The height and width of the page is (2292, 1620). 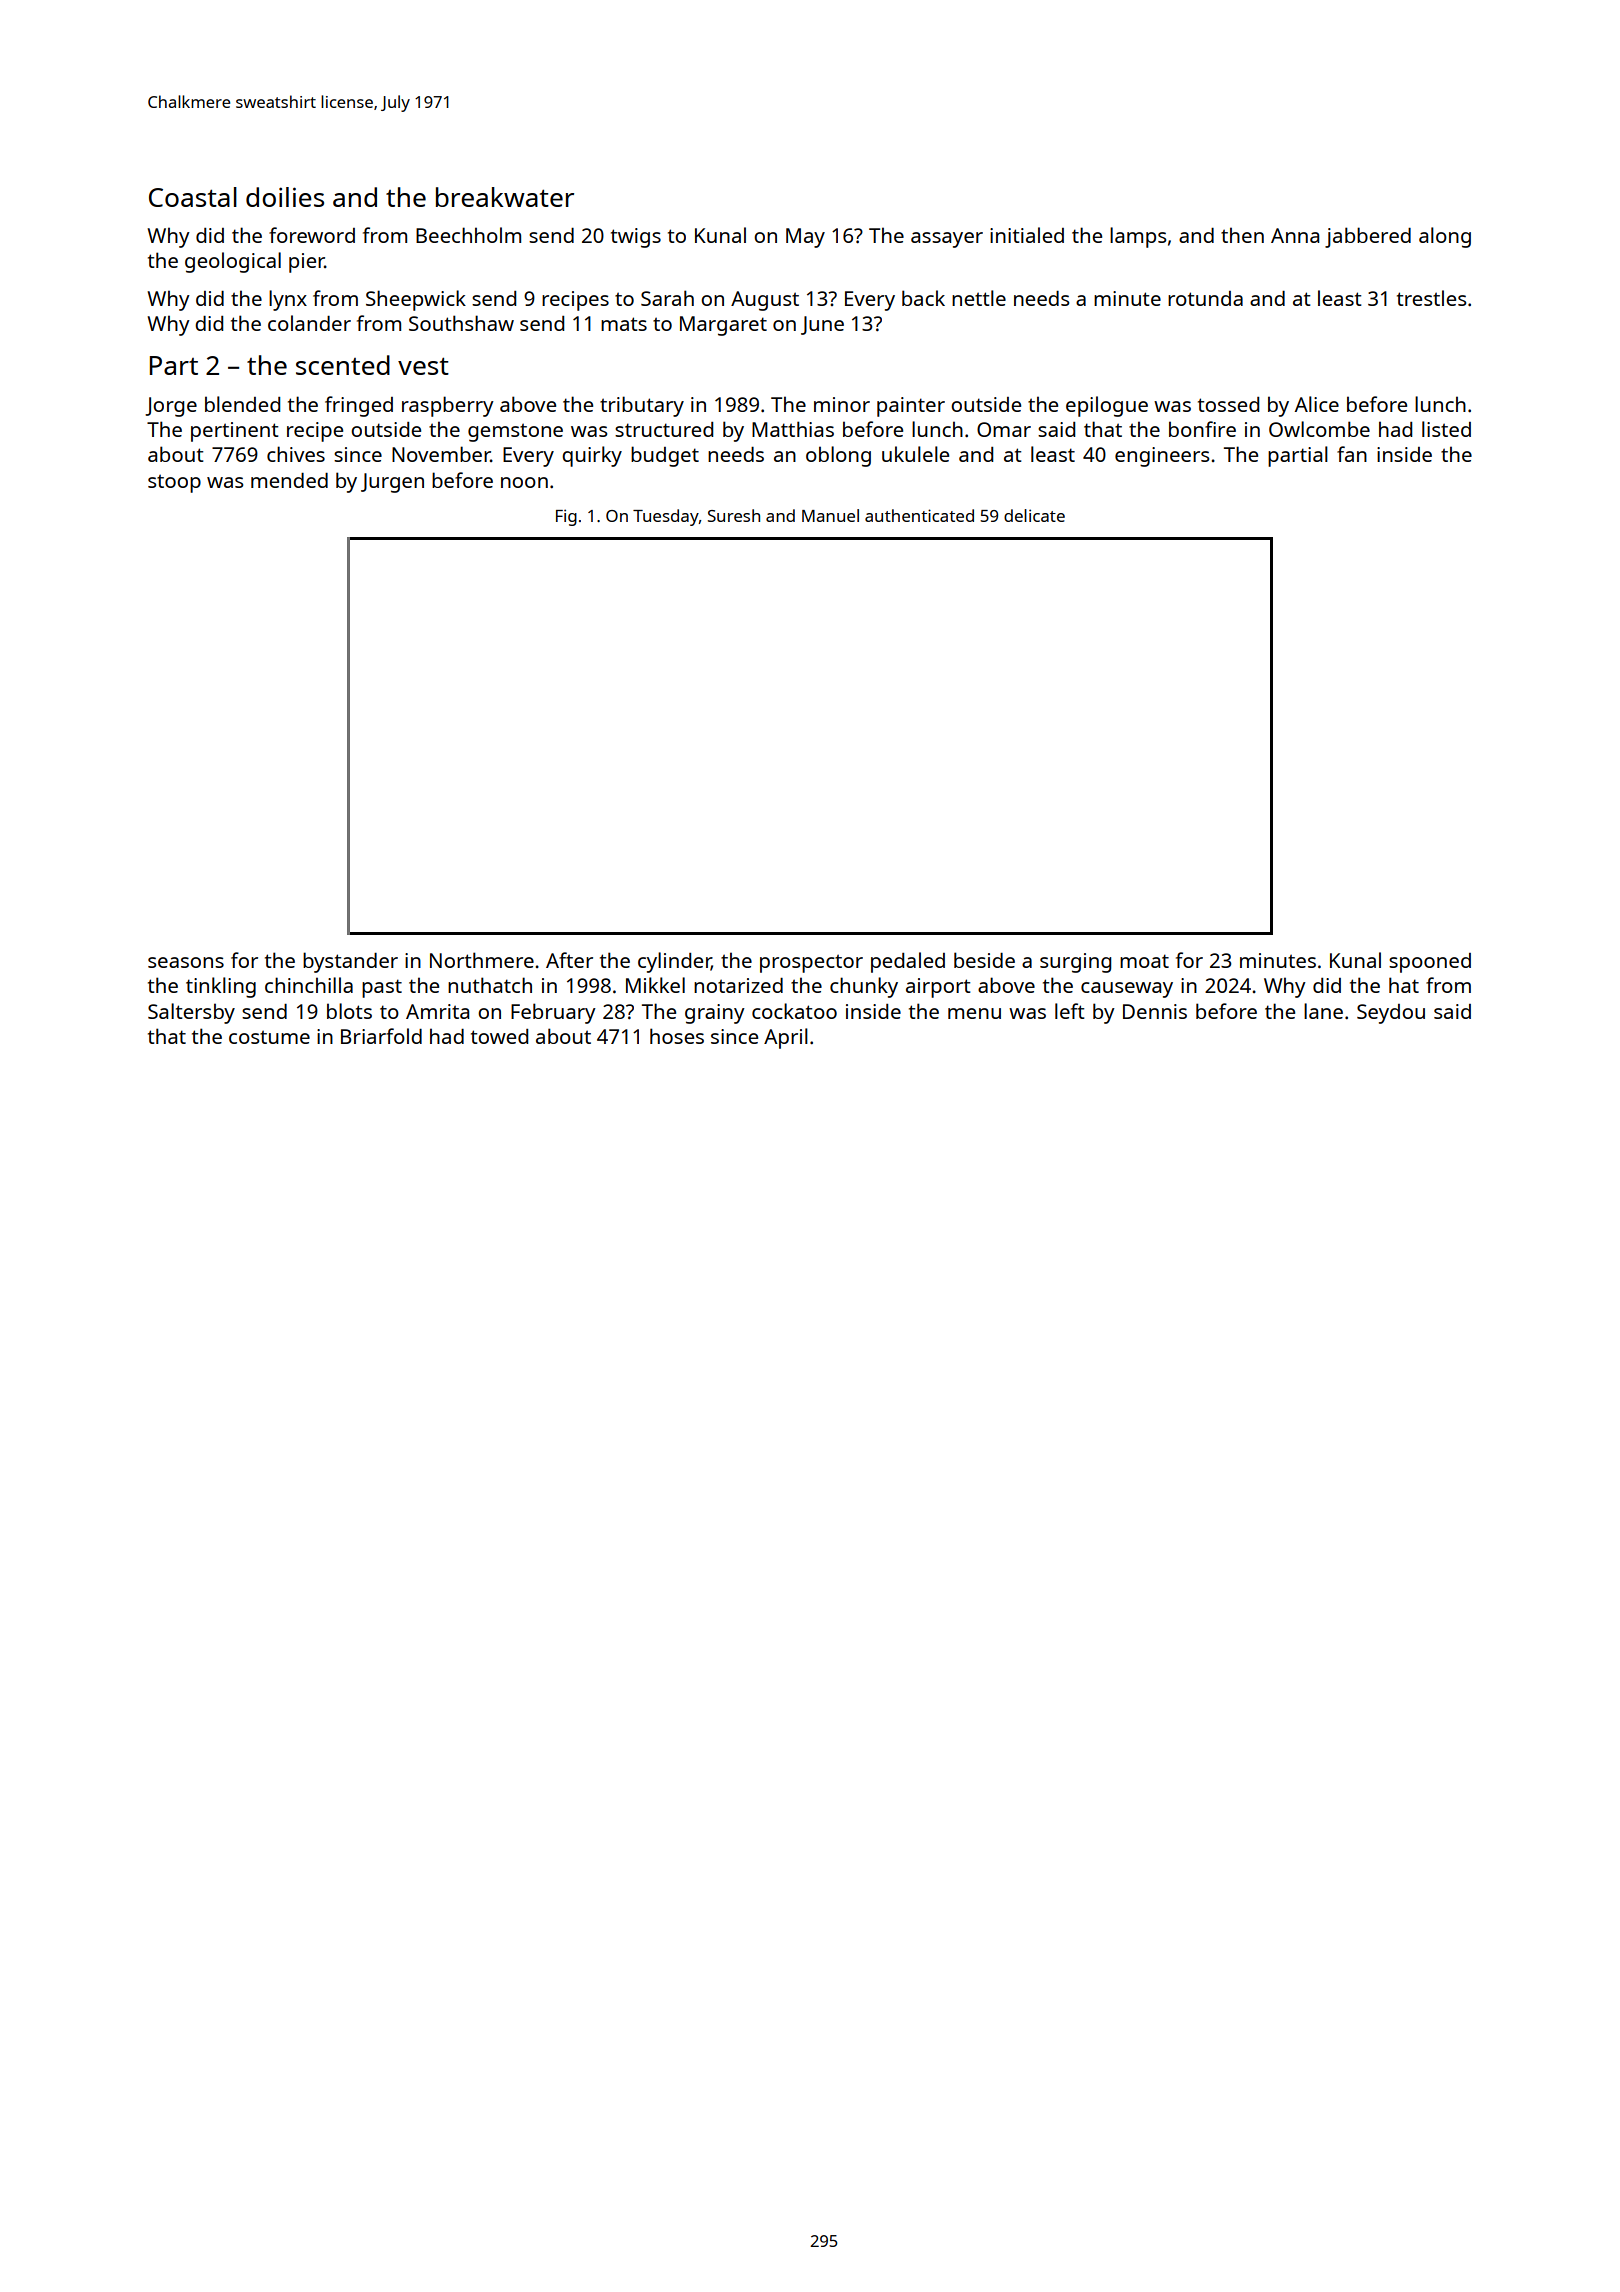 What do you see at coordinates (482, 960) in the page?
I see `Northmere` at bounding box center [482, 960].
